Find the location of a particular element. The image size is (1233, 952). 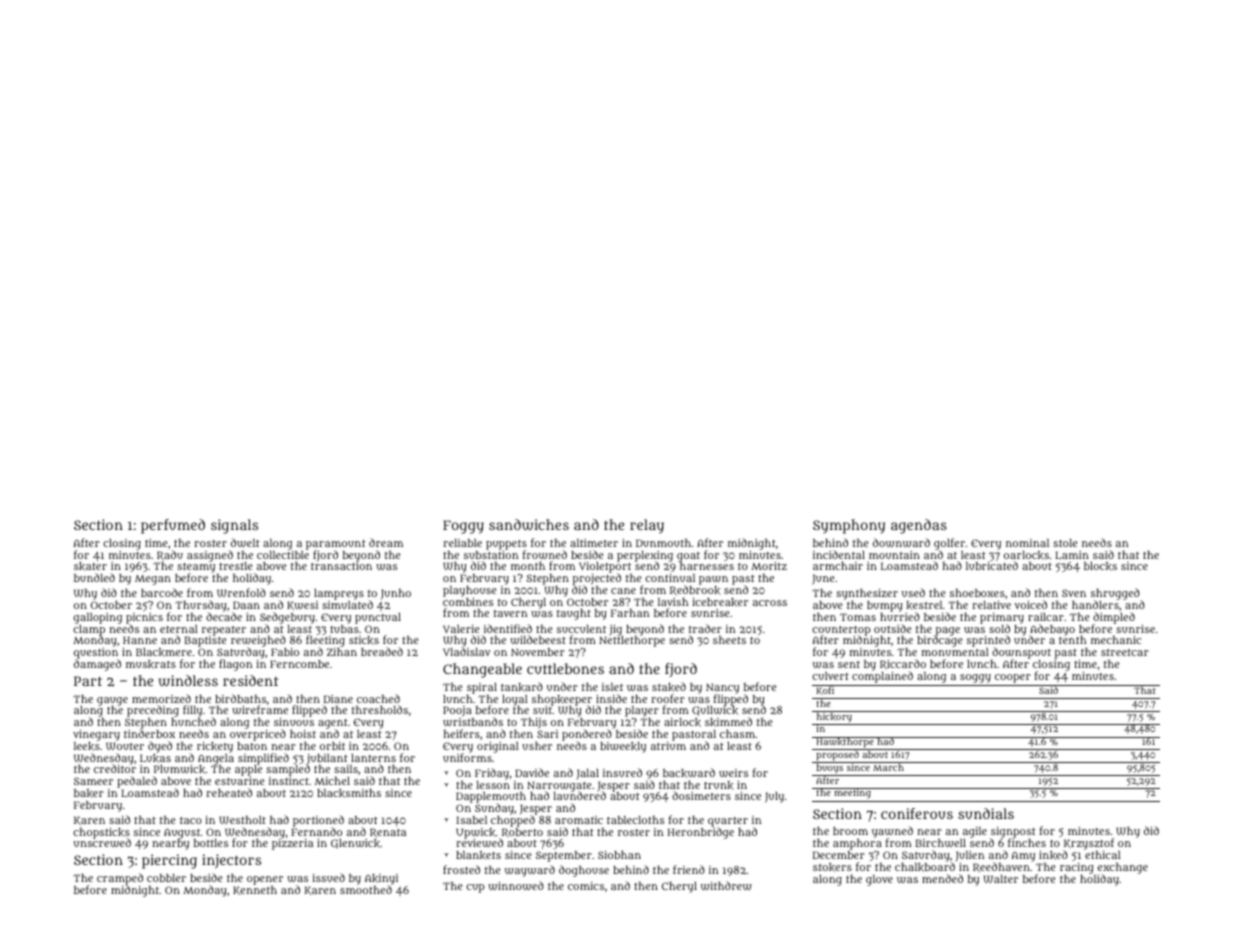

Nancy is located at coordinates (722, 688).
